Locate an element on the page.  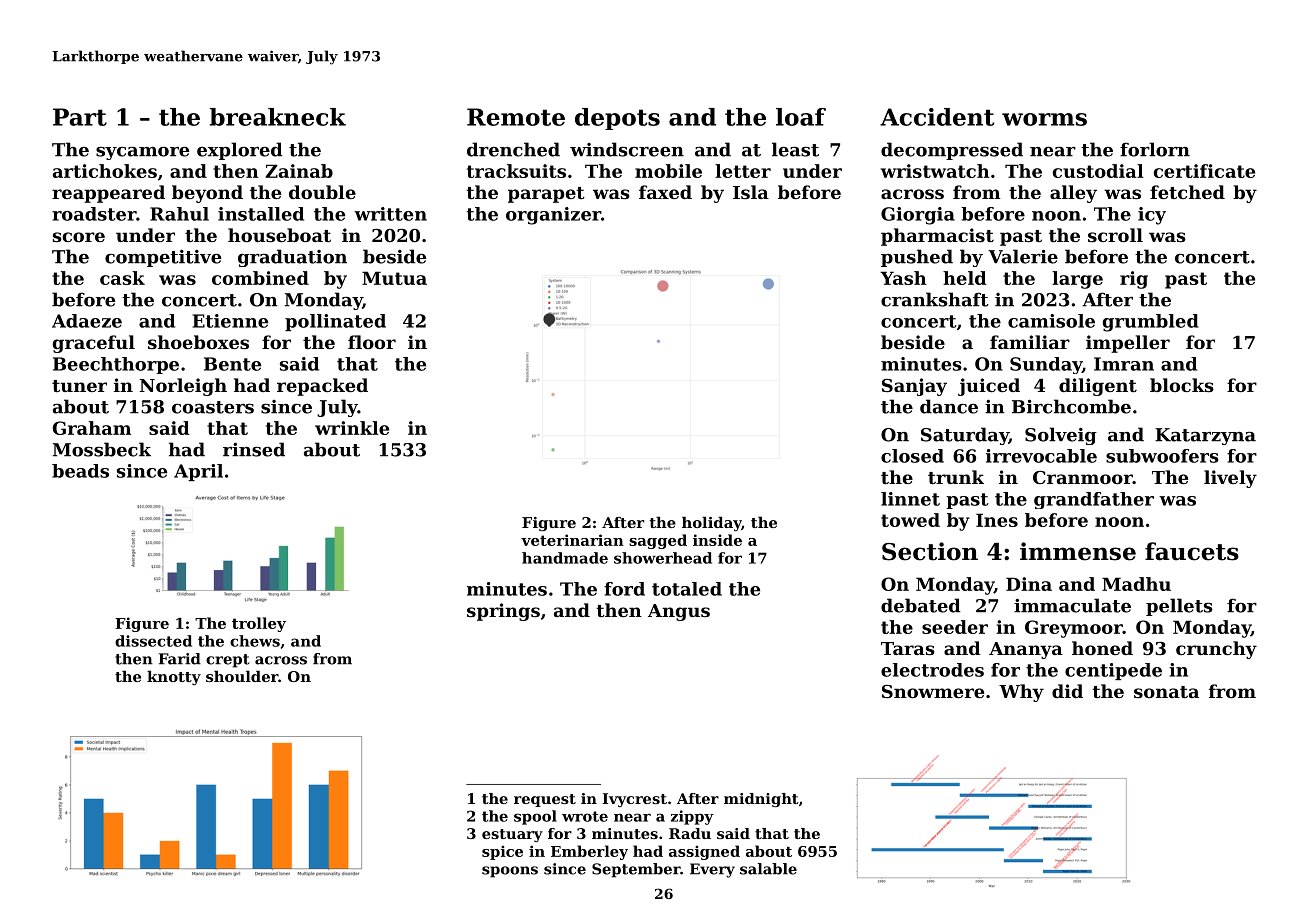
did is located at coordinates (1067, 691).
